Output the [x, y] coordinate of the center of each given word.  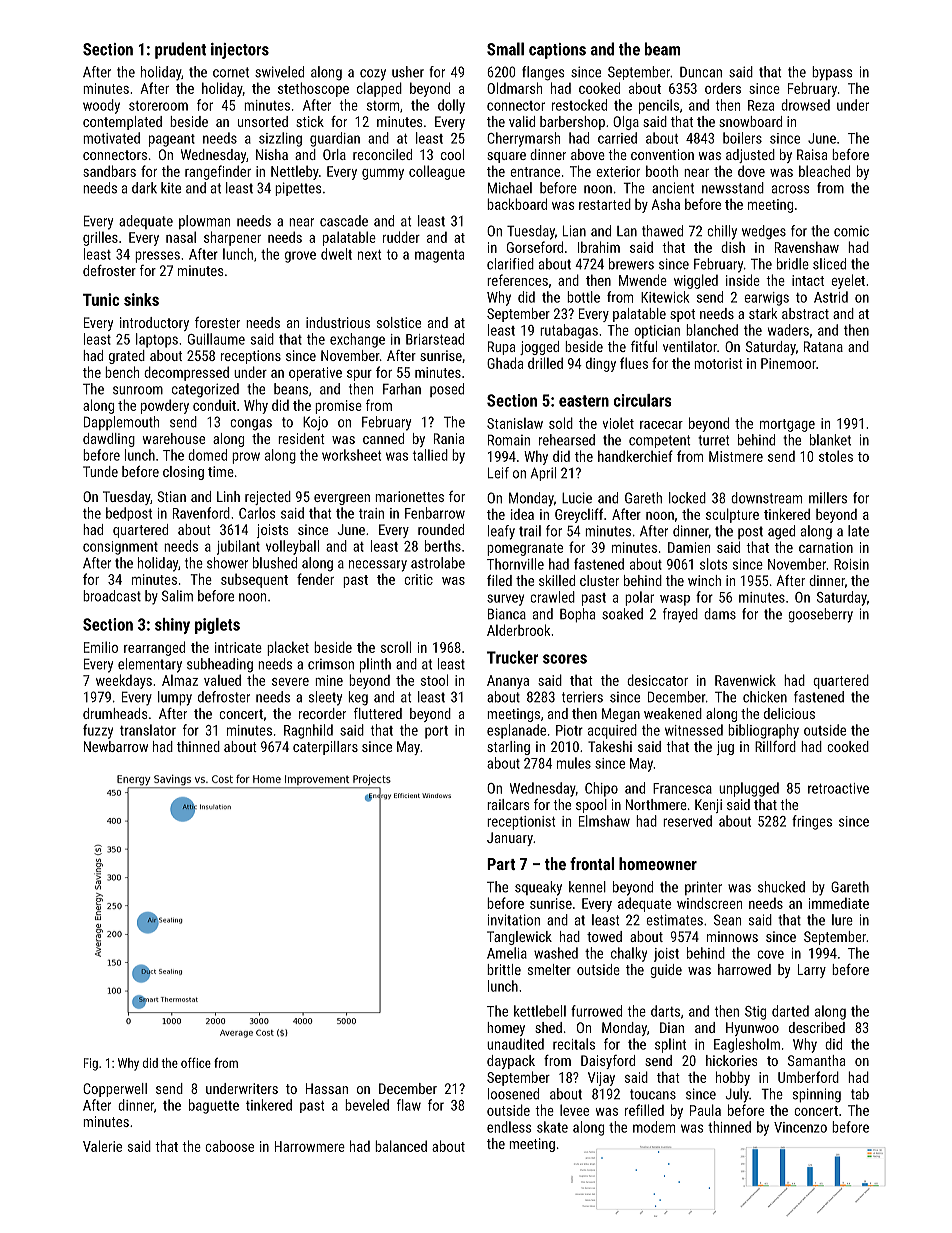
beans [291, 389]
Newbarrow [116, 746]
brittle [504, 969]
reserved [687, 821]
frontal [592, 863]
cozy [373, 75]
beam [662, 49]
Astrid [831, 297]
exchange [357, 340]
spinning [817, 1095]
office [196, 1063]
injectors [240, 51]
